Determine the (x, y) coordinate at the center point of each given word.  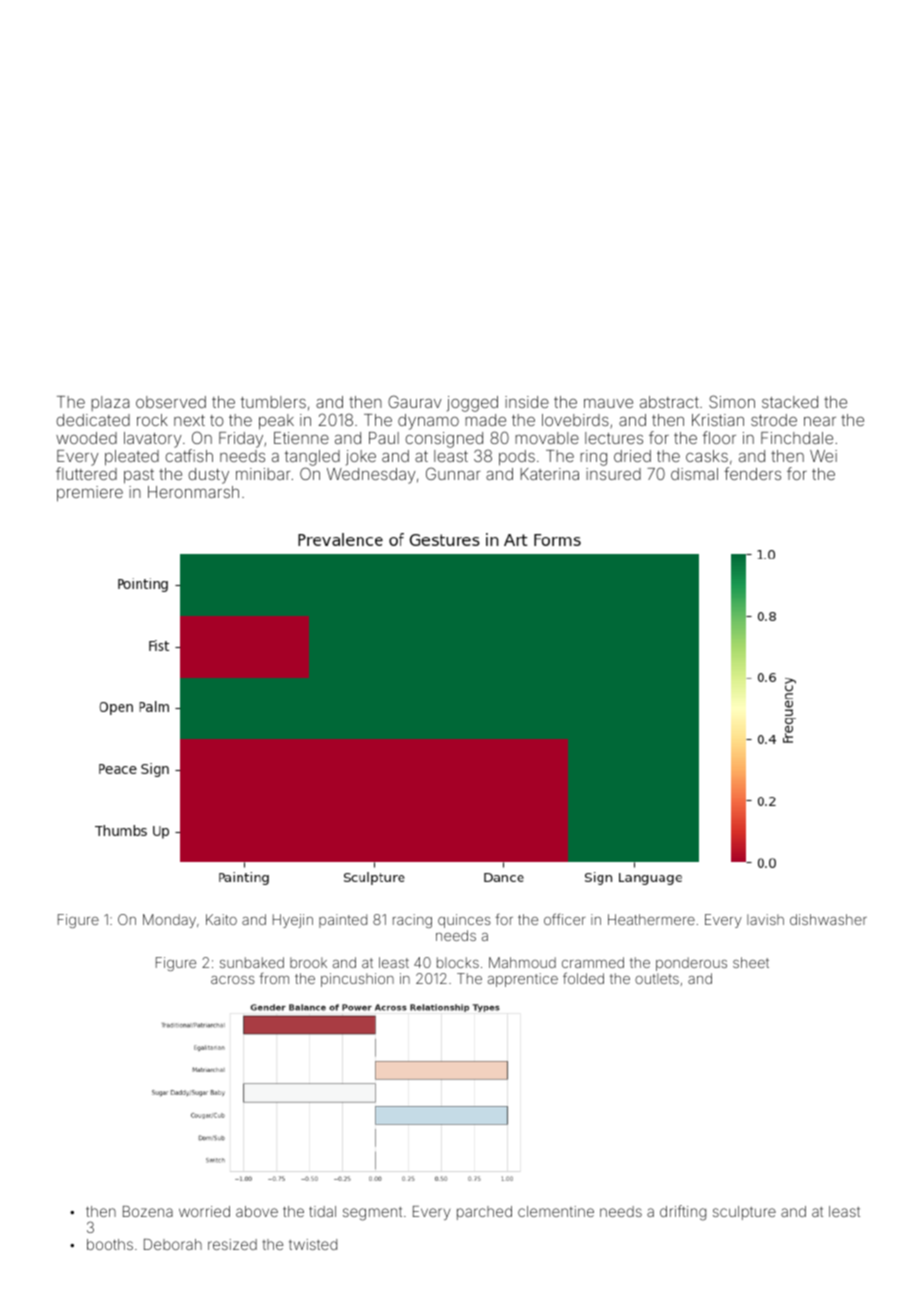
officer (565, 919)
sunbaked (252, 962)
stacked (790, 402)
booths (110, 1244)
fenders (752, 473)
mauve (608, 403)
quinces (464, 921)
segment (372, 1214)
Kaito (221, 919)
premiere (90, 494)
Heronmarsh (193, 492)
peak (276, 422)
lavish (765, 919)
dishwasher (828, 919)
